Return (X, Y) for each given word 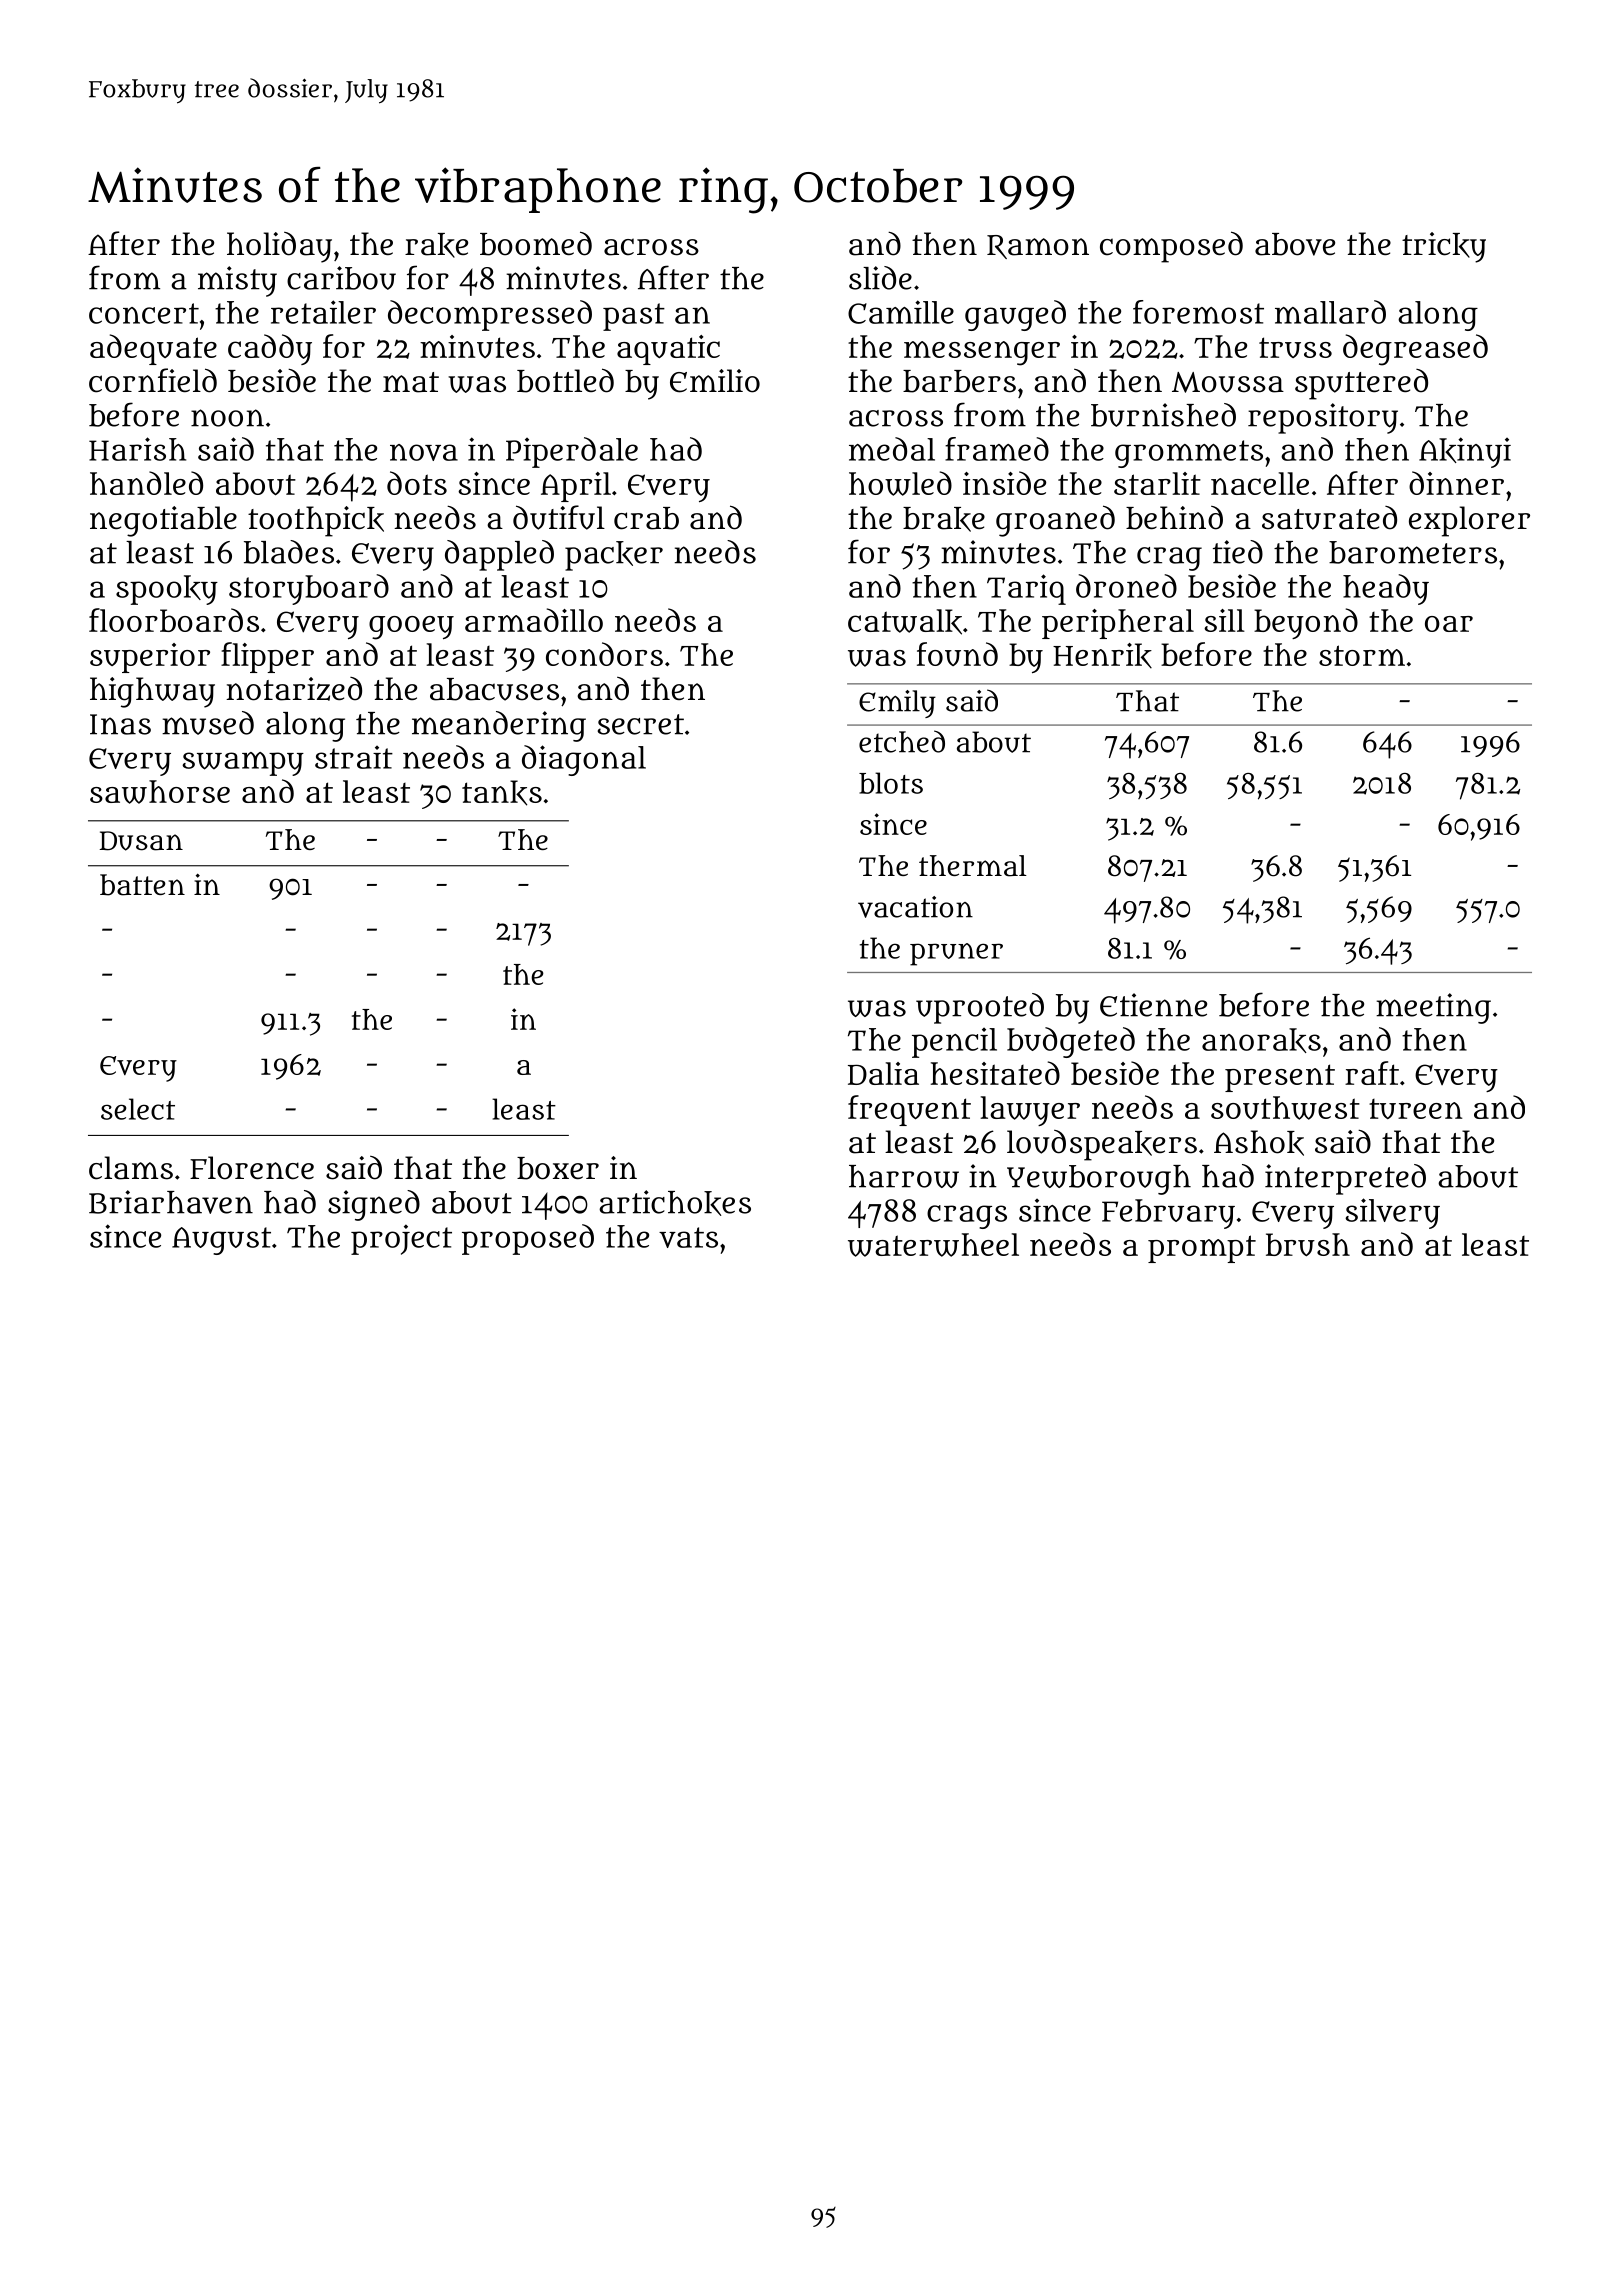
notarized (294, 689)
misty (237, 281)
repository (1323, 418)
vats (688, 1237)
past (634, 317)
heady (1386, 589)
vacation (915, 907)
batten (142, 885)
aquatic (668, 350)
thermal (973, 866)
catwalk (905, 622)
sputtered (1361, 384)
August (221, 1241)
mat (411, 382)
